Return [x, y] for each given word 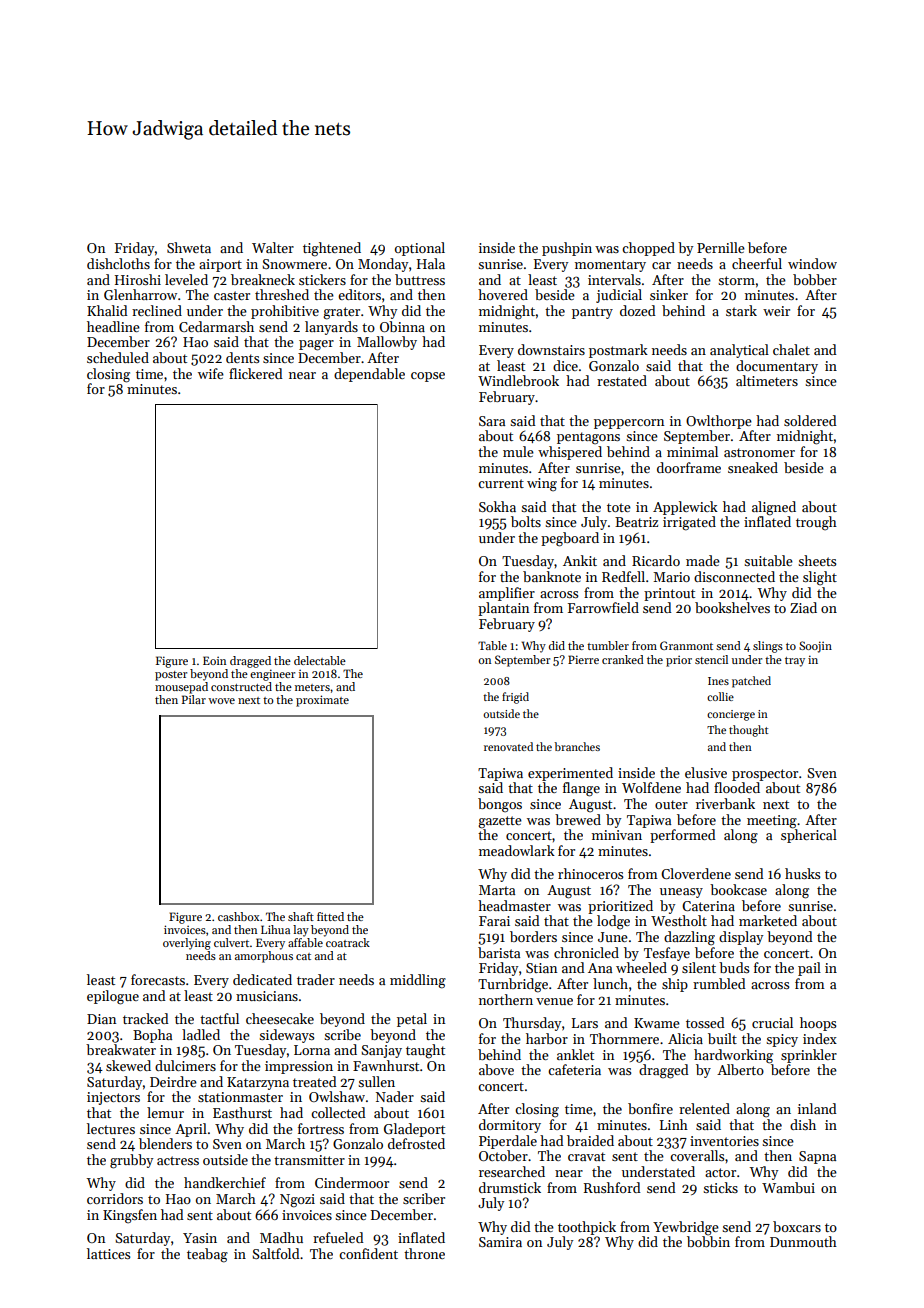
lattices [108, 1253]
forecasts [158, 979]
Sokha [497, 506]
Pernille [721, 247]
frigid [515, 698]
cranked [623, 659]
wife [211, 373]
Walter [273, 247]
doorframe [689, 467]
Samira [500, 1242]
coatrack [348, 942]
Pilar [194, 699]
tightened [332, 249]
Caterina [708, 906]
